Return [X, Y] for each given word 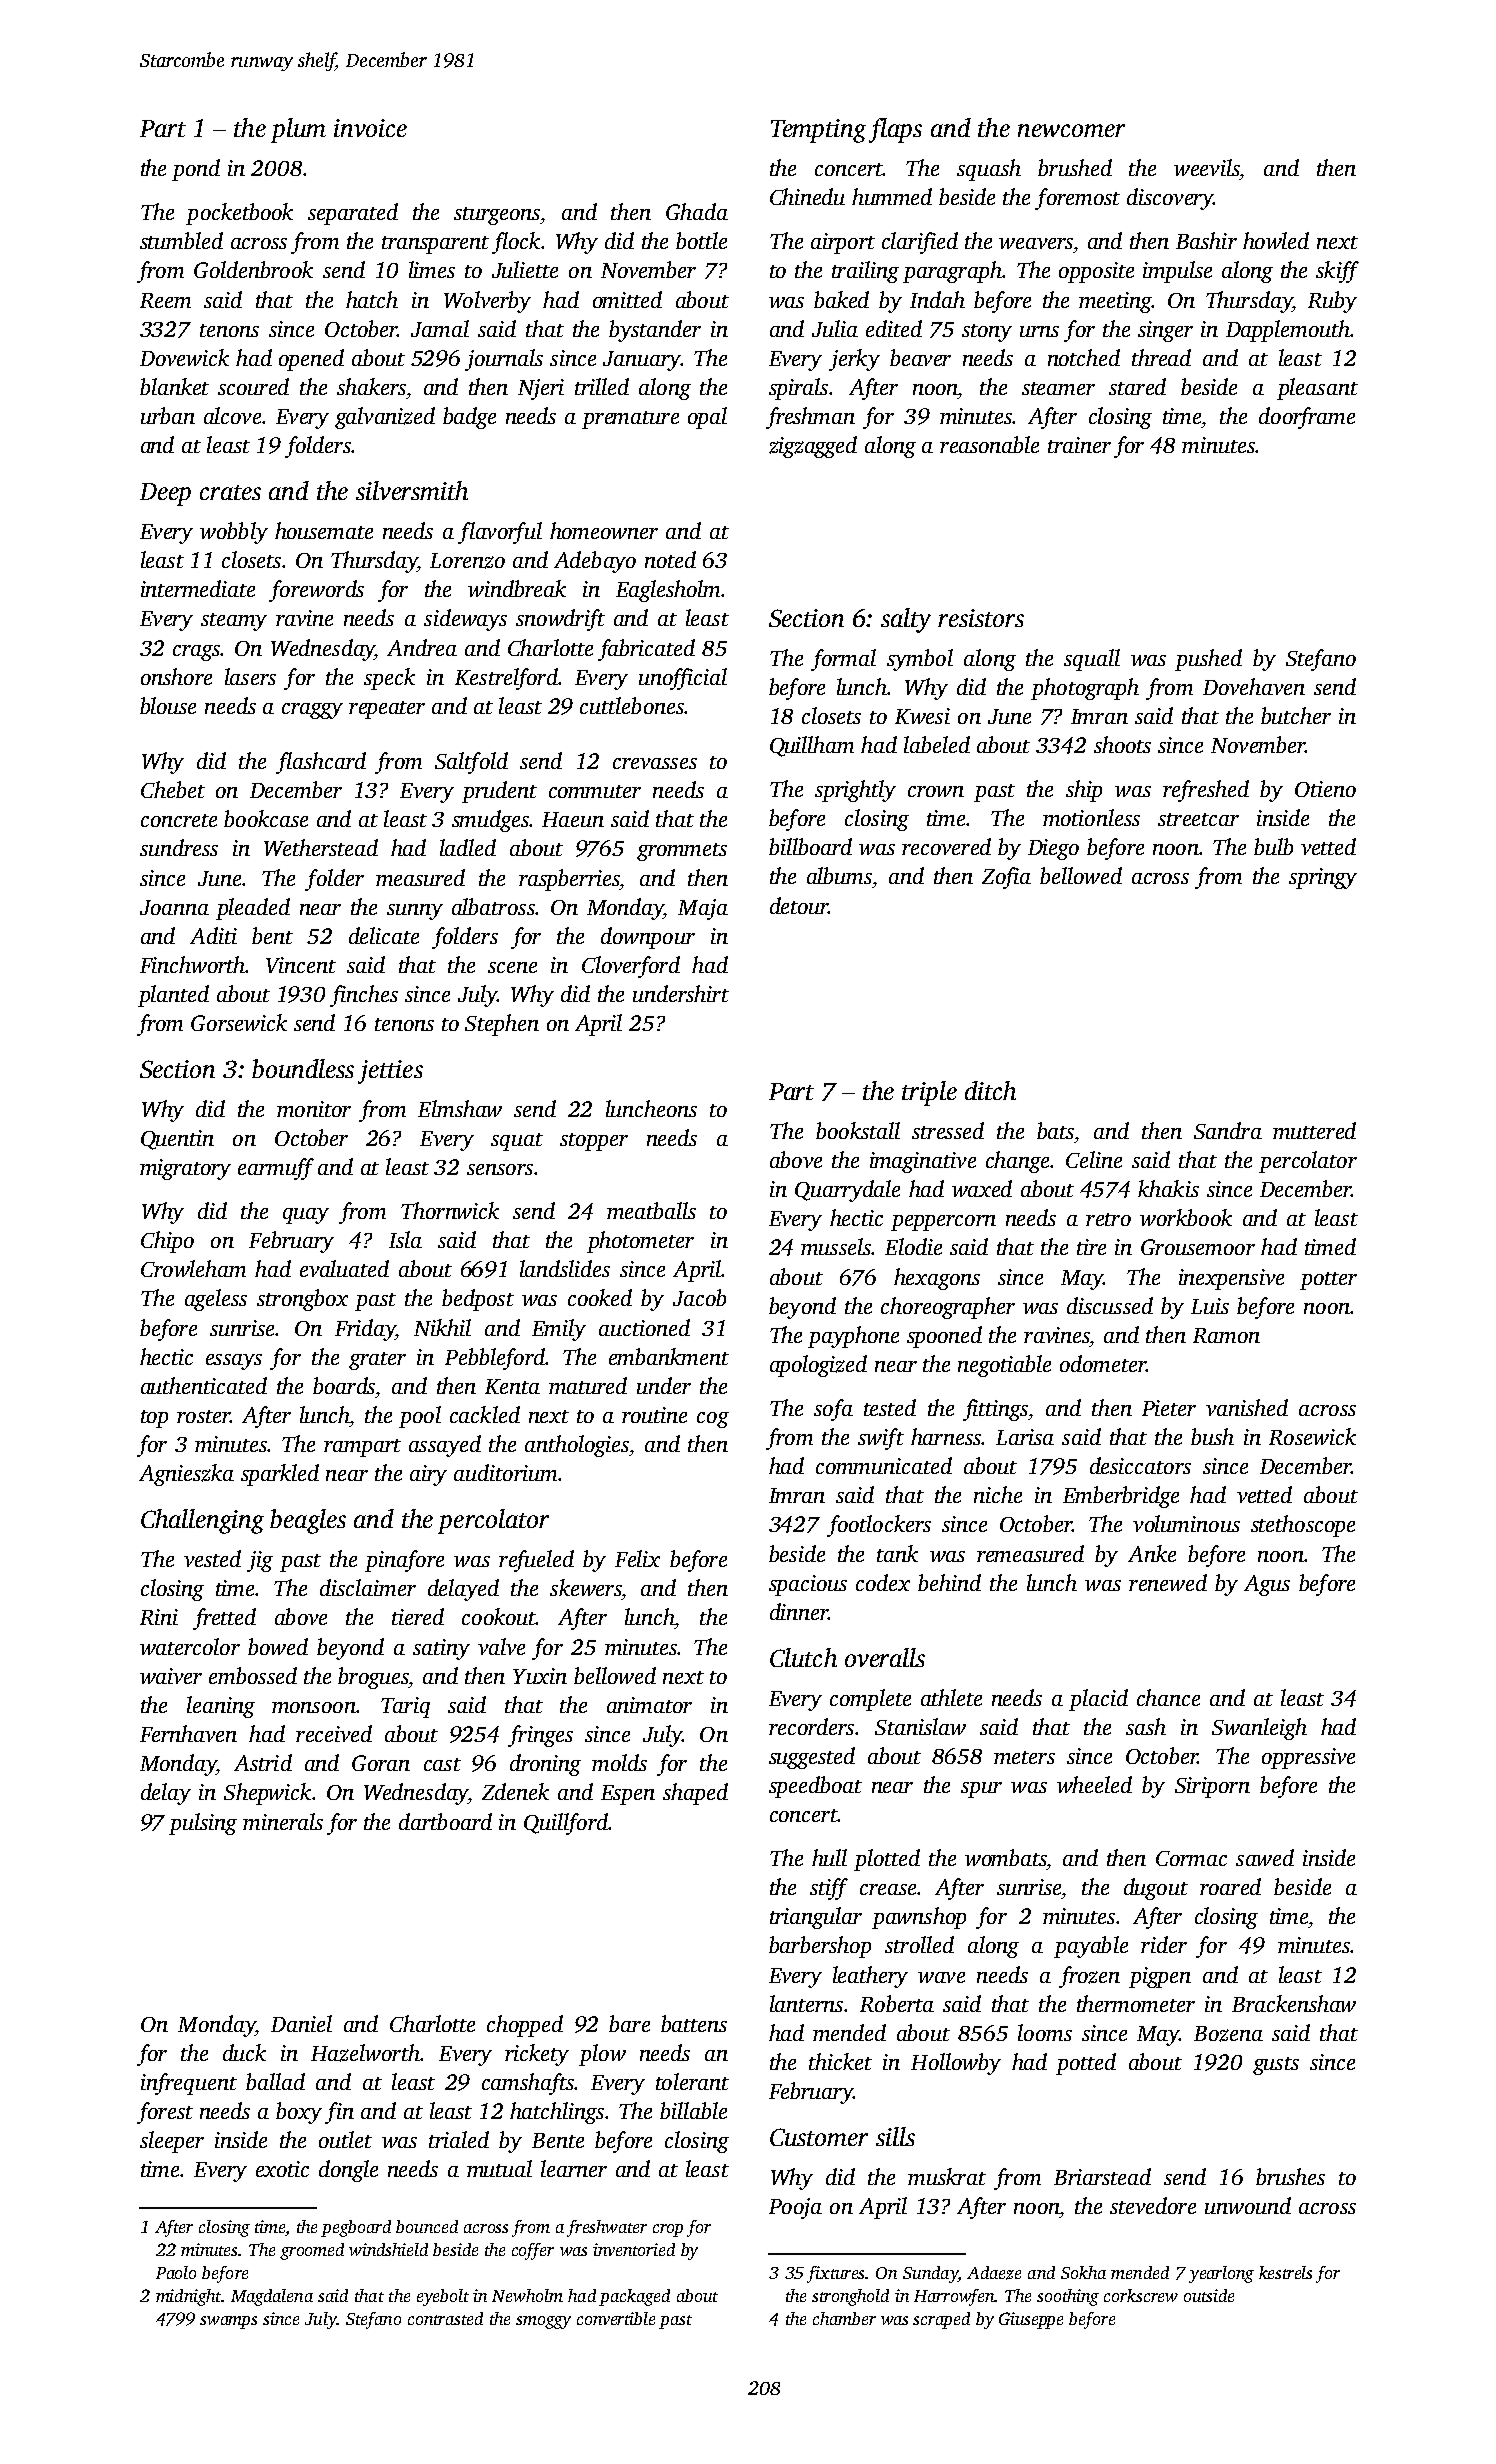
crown [936, 791]
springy [1323, 878]
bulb [1273, 846]
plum [298, 130]
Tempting [818, 131]
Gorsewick [239, 1022]
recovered [946, 846]
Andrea [422, 647]
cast [442, 1764]
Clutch [803, 1657]
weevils [1206, 167]
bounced [427, 2226]
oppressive [1308, 1758]
